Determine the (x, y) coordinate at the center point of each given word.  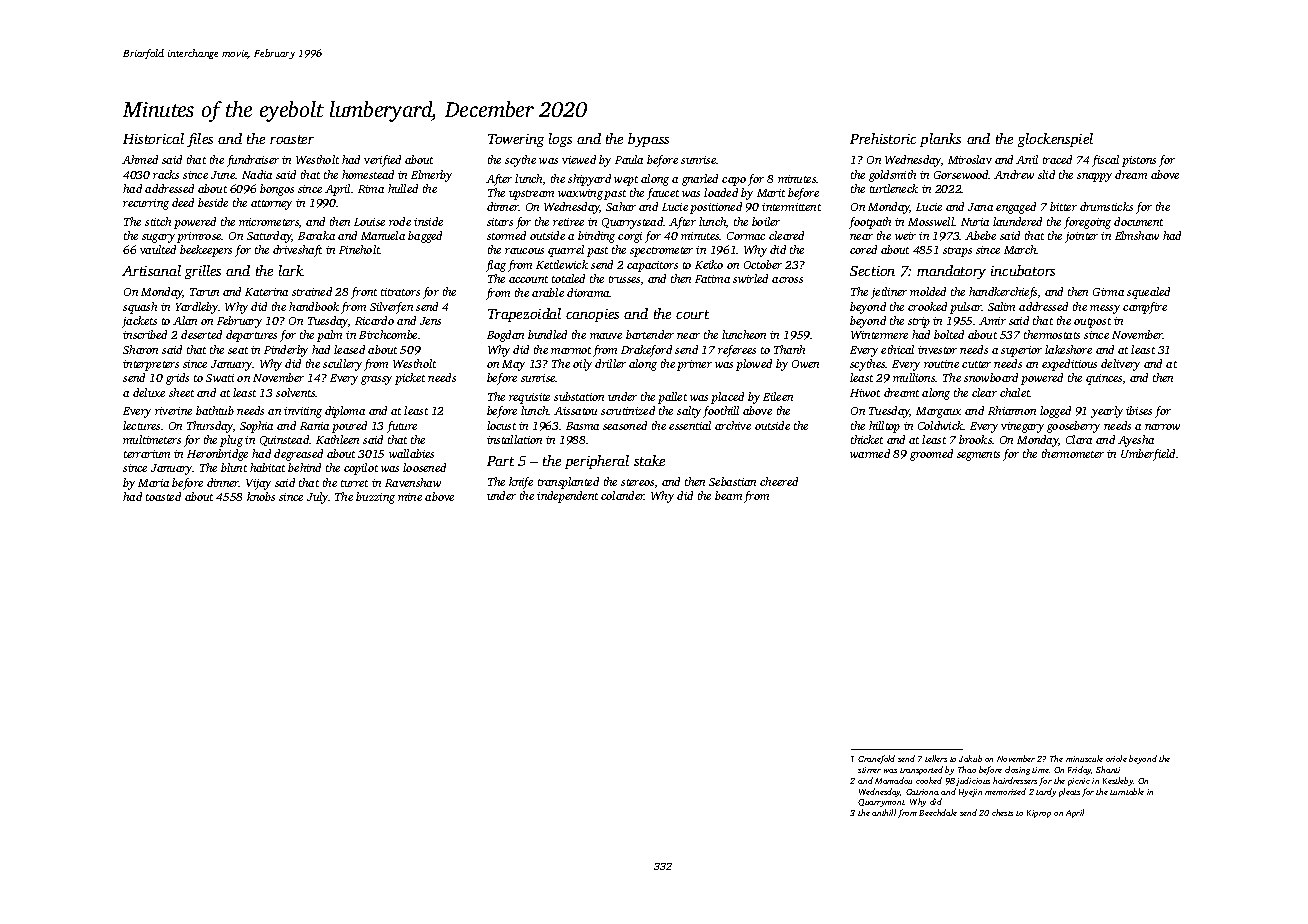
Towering (516, 140)
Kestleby (1118, 781)
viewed (579, 159)
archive (733, 425)
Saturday (269, 237)
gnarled (700, 180)
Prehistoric (883, 138)
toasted (163, 496)
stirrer (869, 770)
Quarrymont (881, 803)
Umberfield (1148, 455)
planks (940, 140)
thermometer (1073, 453)
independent (567, 497)
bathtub (215, 410)
